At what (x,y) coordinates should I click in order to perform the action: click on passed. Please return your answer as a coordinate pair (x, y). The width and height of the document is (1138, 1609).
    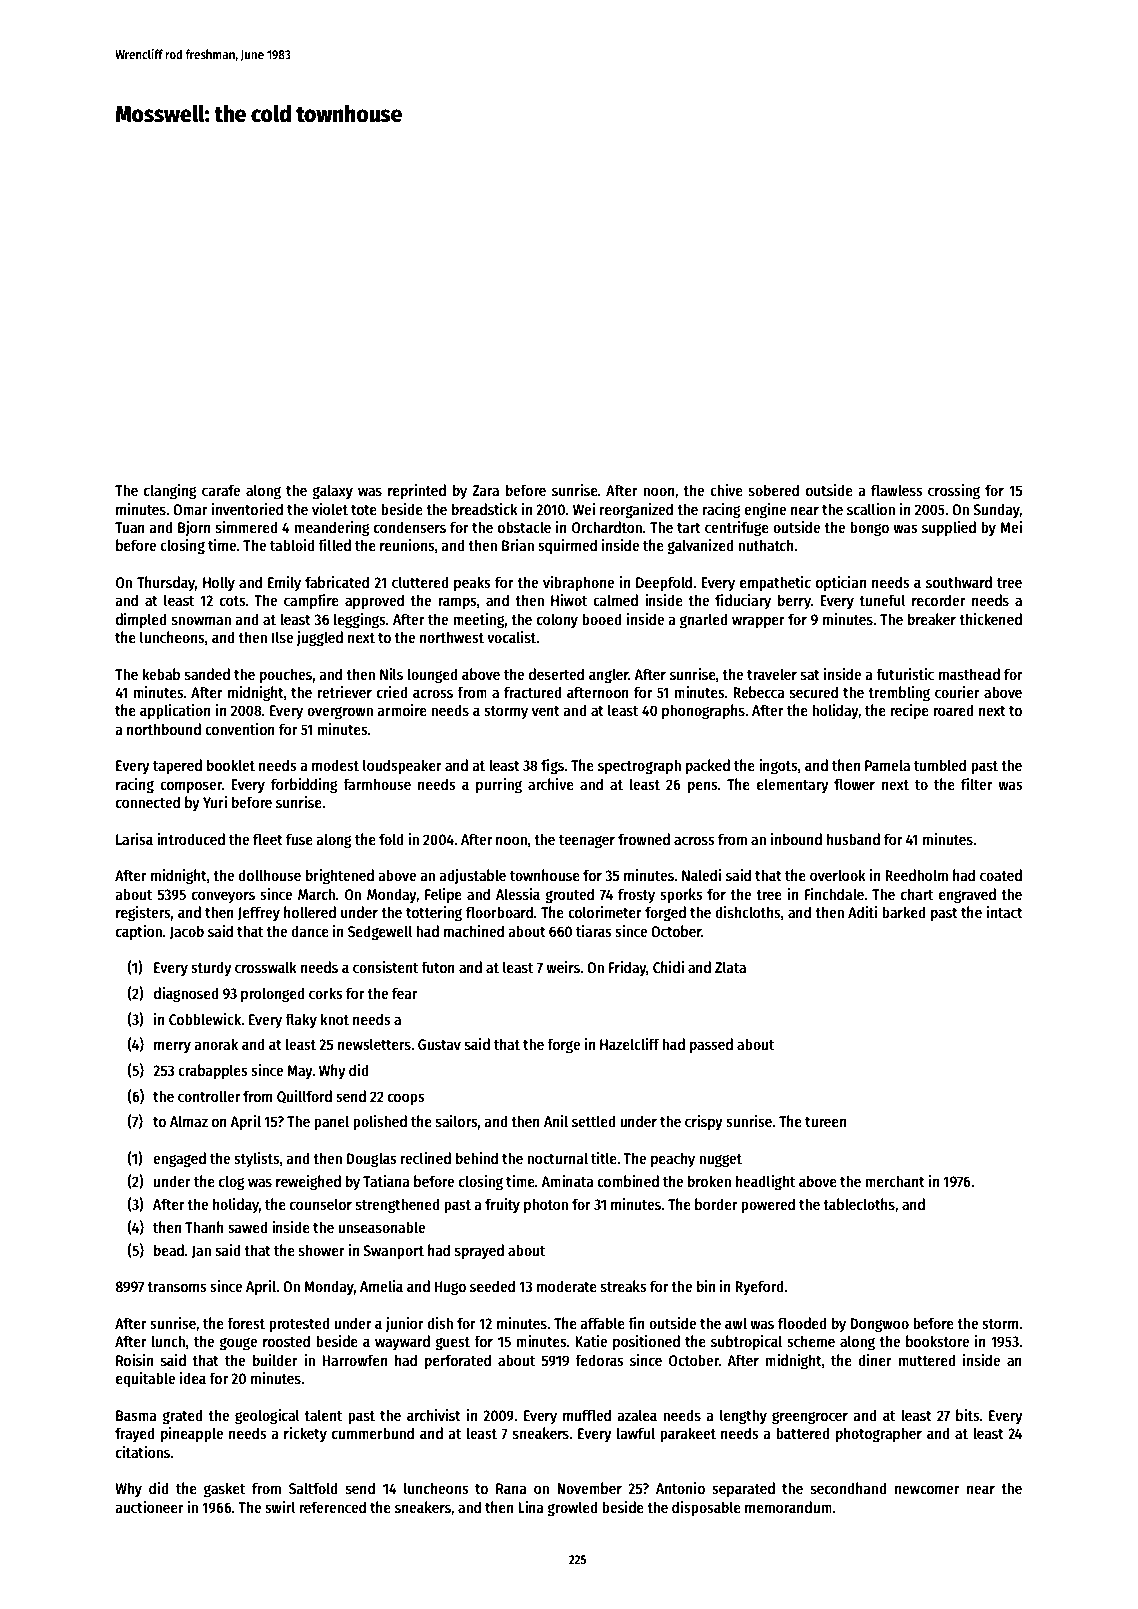
    Looking at the image, I should click on (711, 1046).
